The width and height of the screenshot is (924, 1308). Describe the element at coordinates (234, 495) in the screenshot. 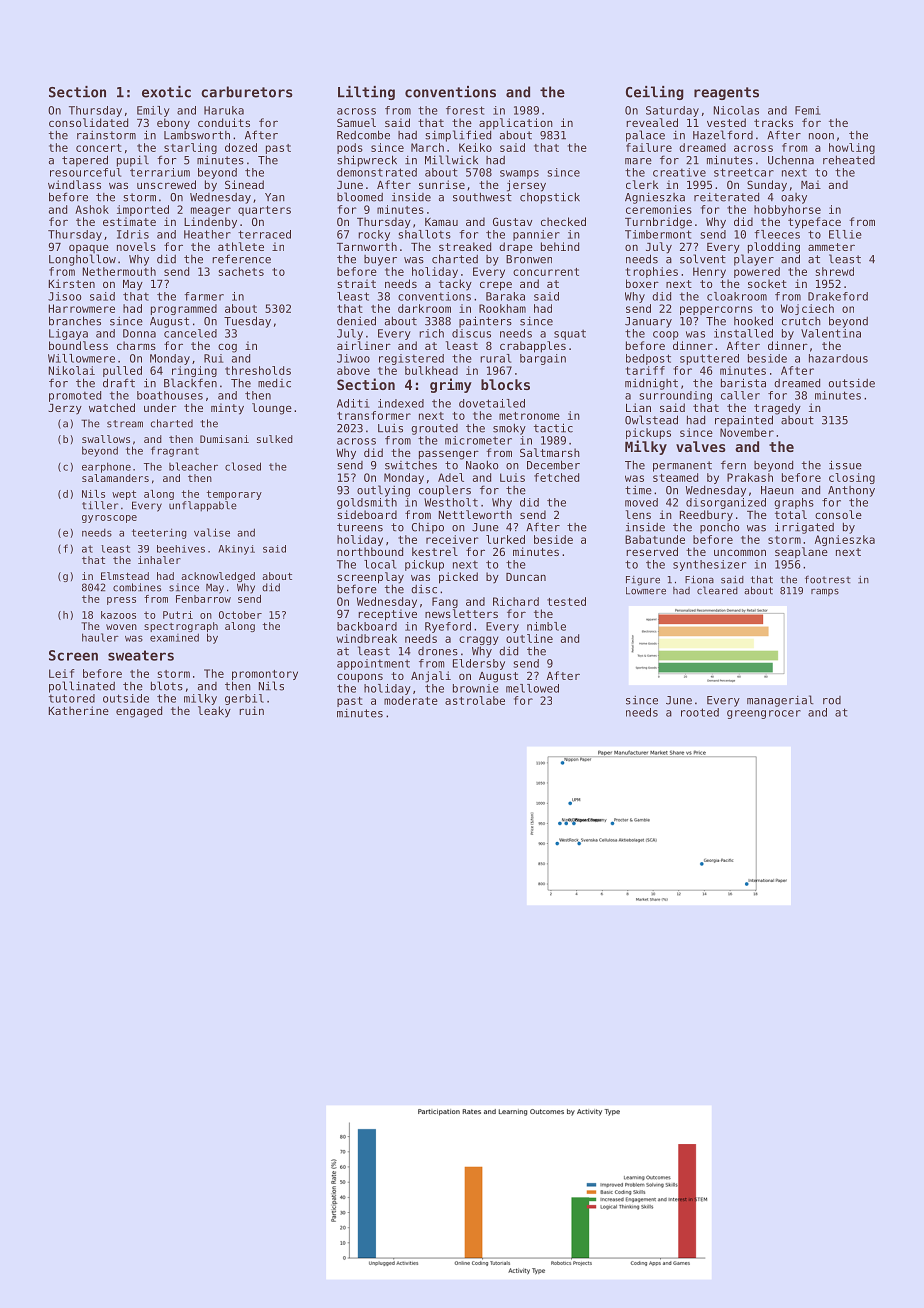

I see `temporary` at that location.
